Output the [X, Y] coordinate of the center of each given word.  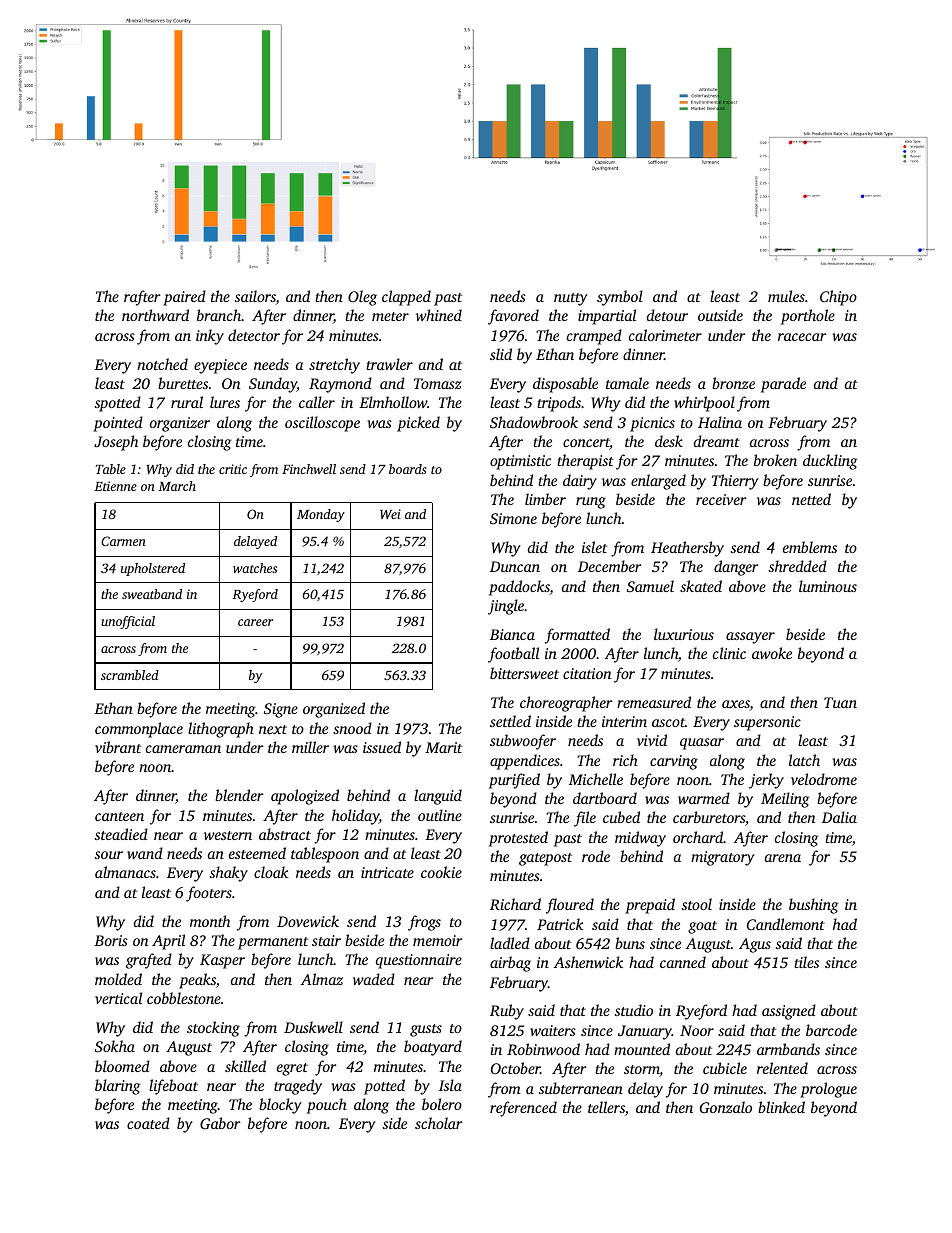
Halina [720, 422]
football [513, 655]
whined [439, 315]
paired [184, 298]
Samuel [650, 586]
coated [148, 1123]
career [255, 622]
